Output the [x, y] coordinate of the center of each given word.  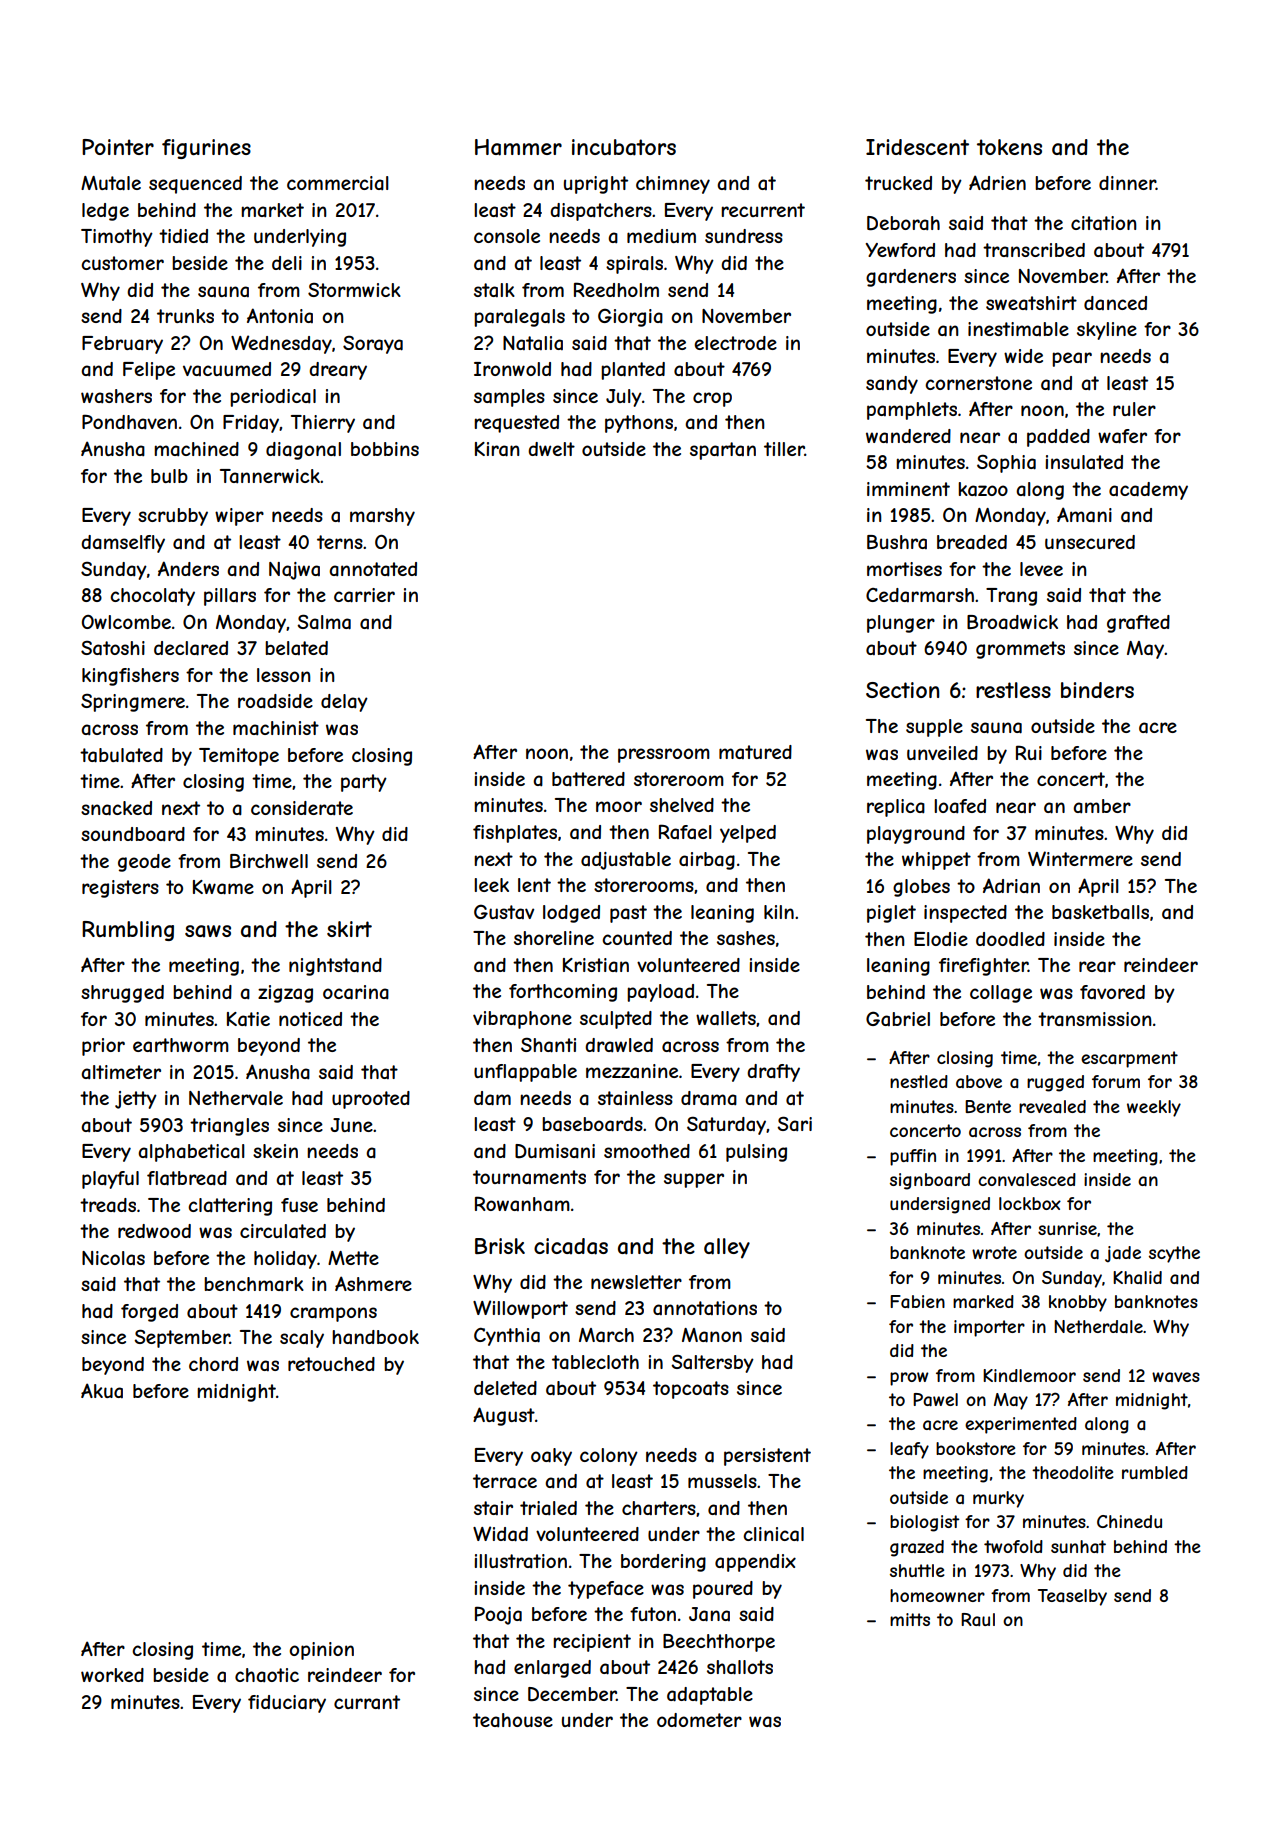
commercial [338, 183]
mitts [910, 1619]
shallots [740, 1667]
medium [661, 236]
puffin [913, 1157]
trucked [898, 183]
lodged [571, 914]
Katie [248, 1019]
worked [112, 1675]
